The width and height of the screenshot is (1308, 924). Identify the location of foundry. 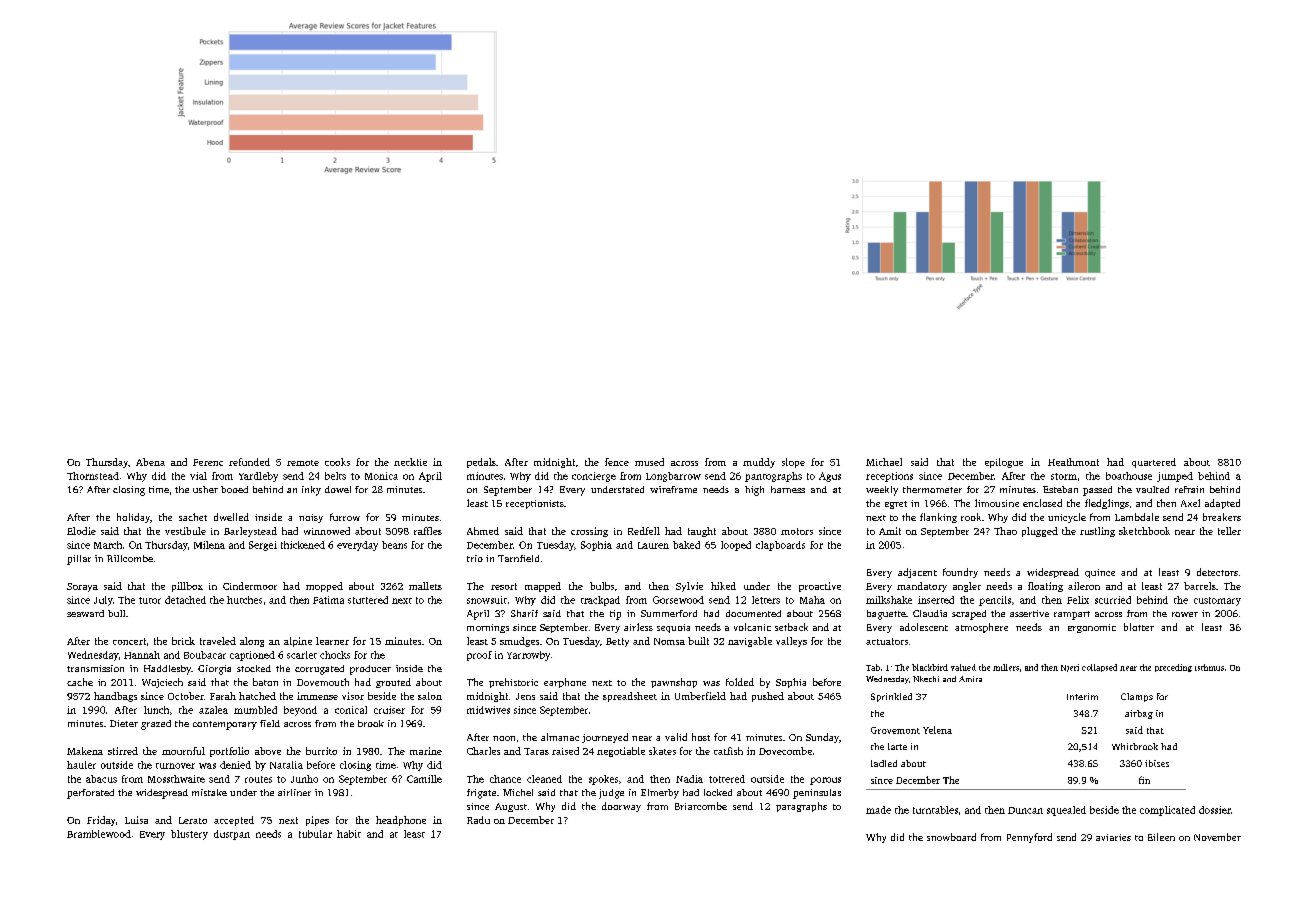
(960, 573).
